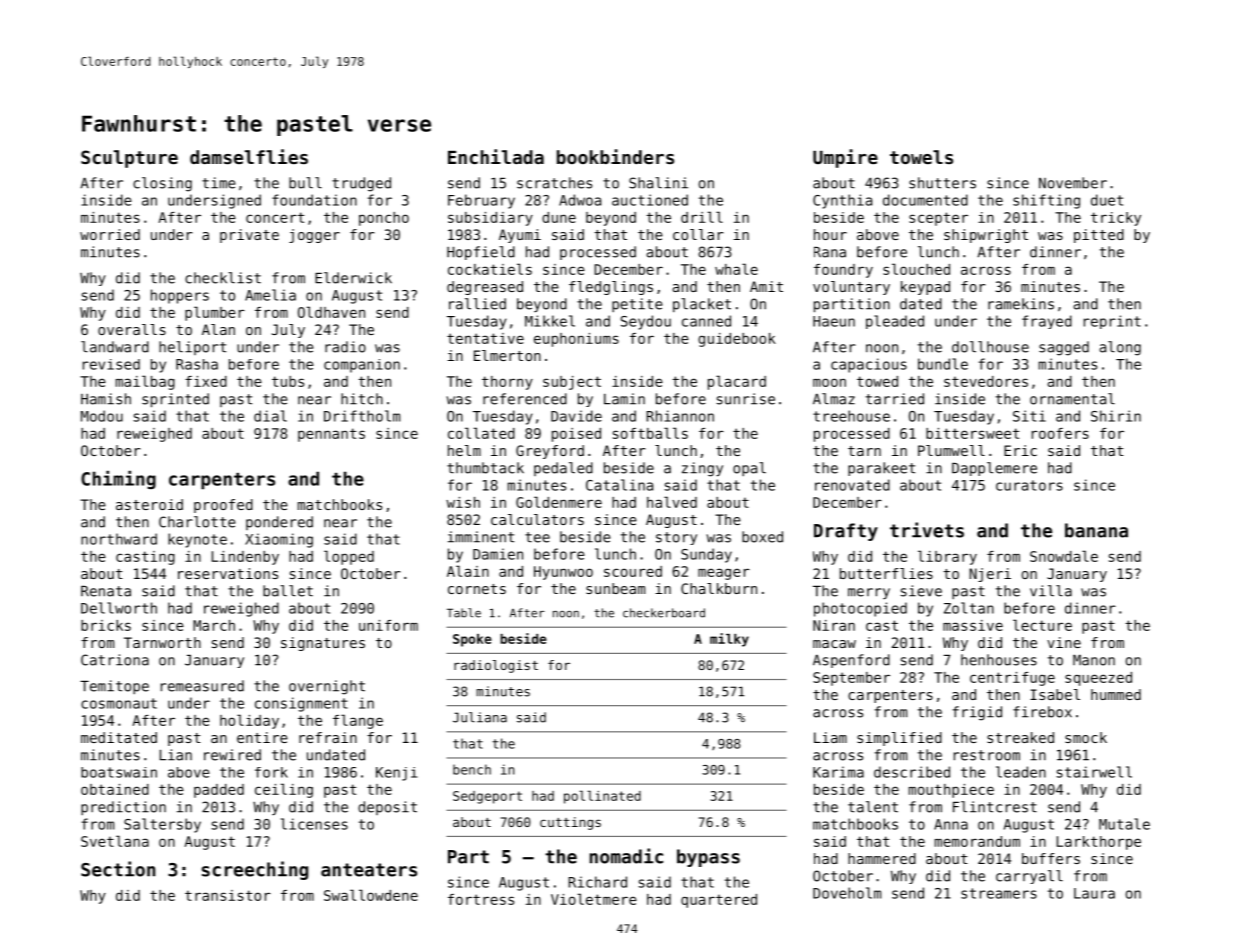 This image has height=952, width=1233. Describe the element at coordinates (830, 737) in the image. I see `Liam` at that location.
